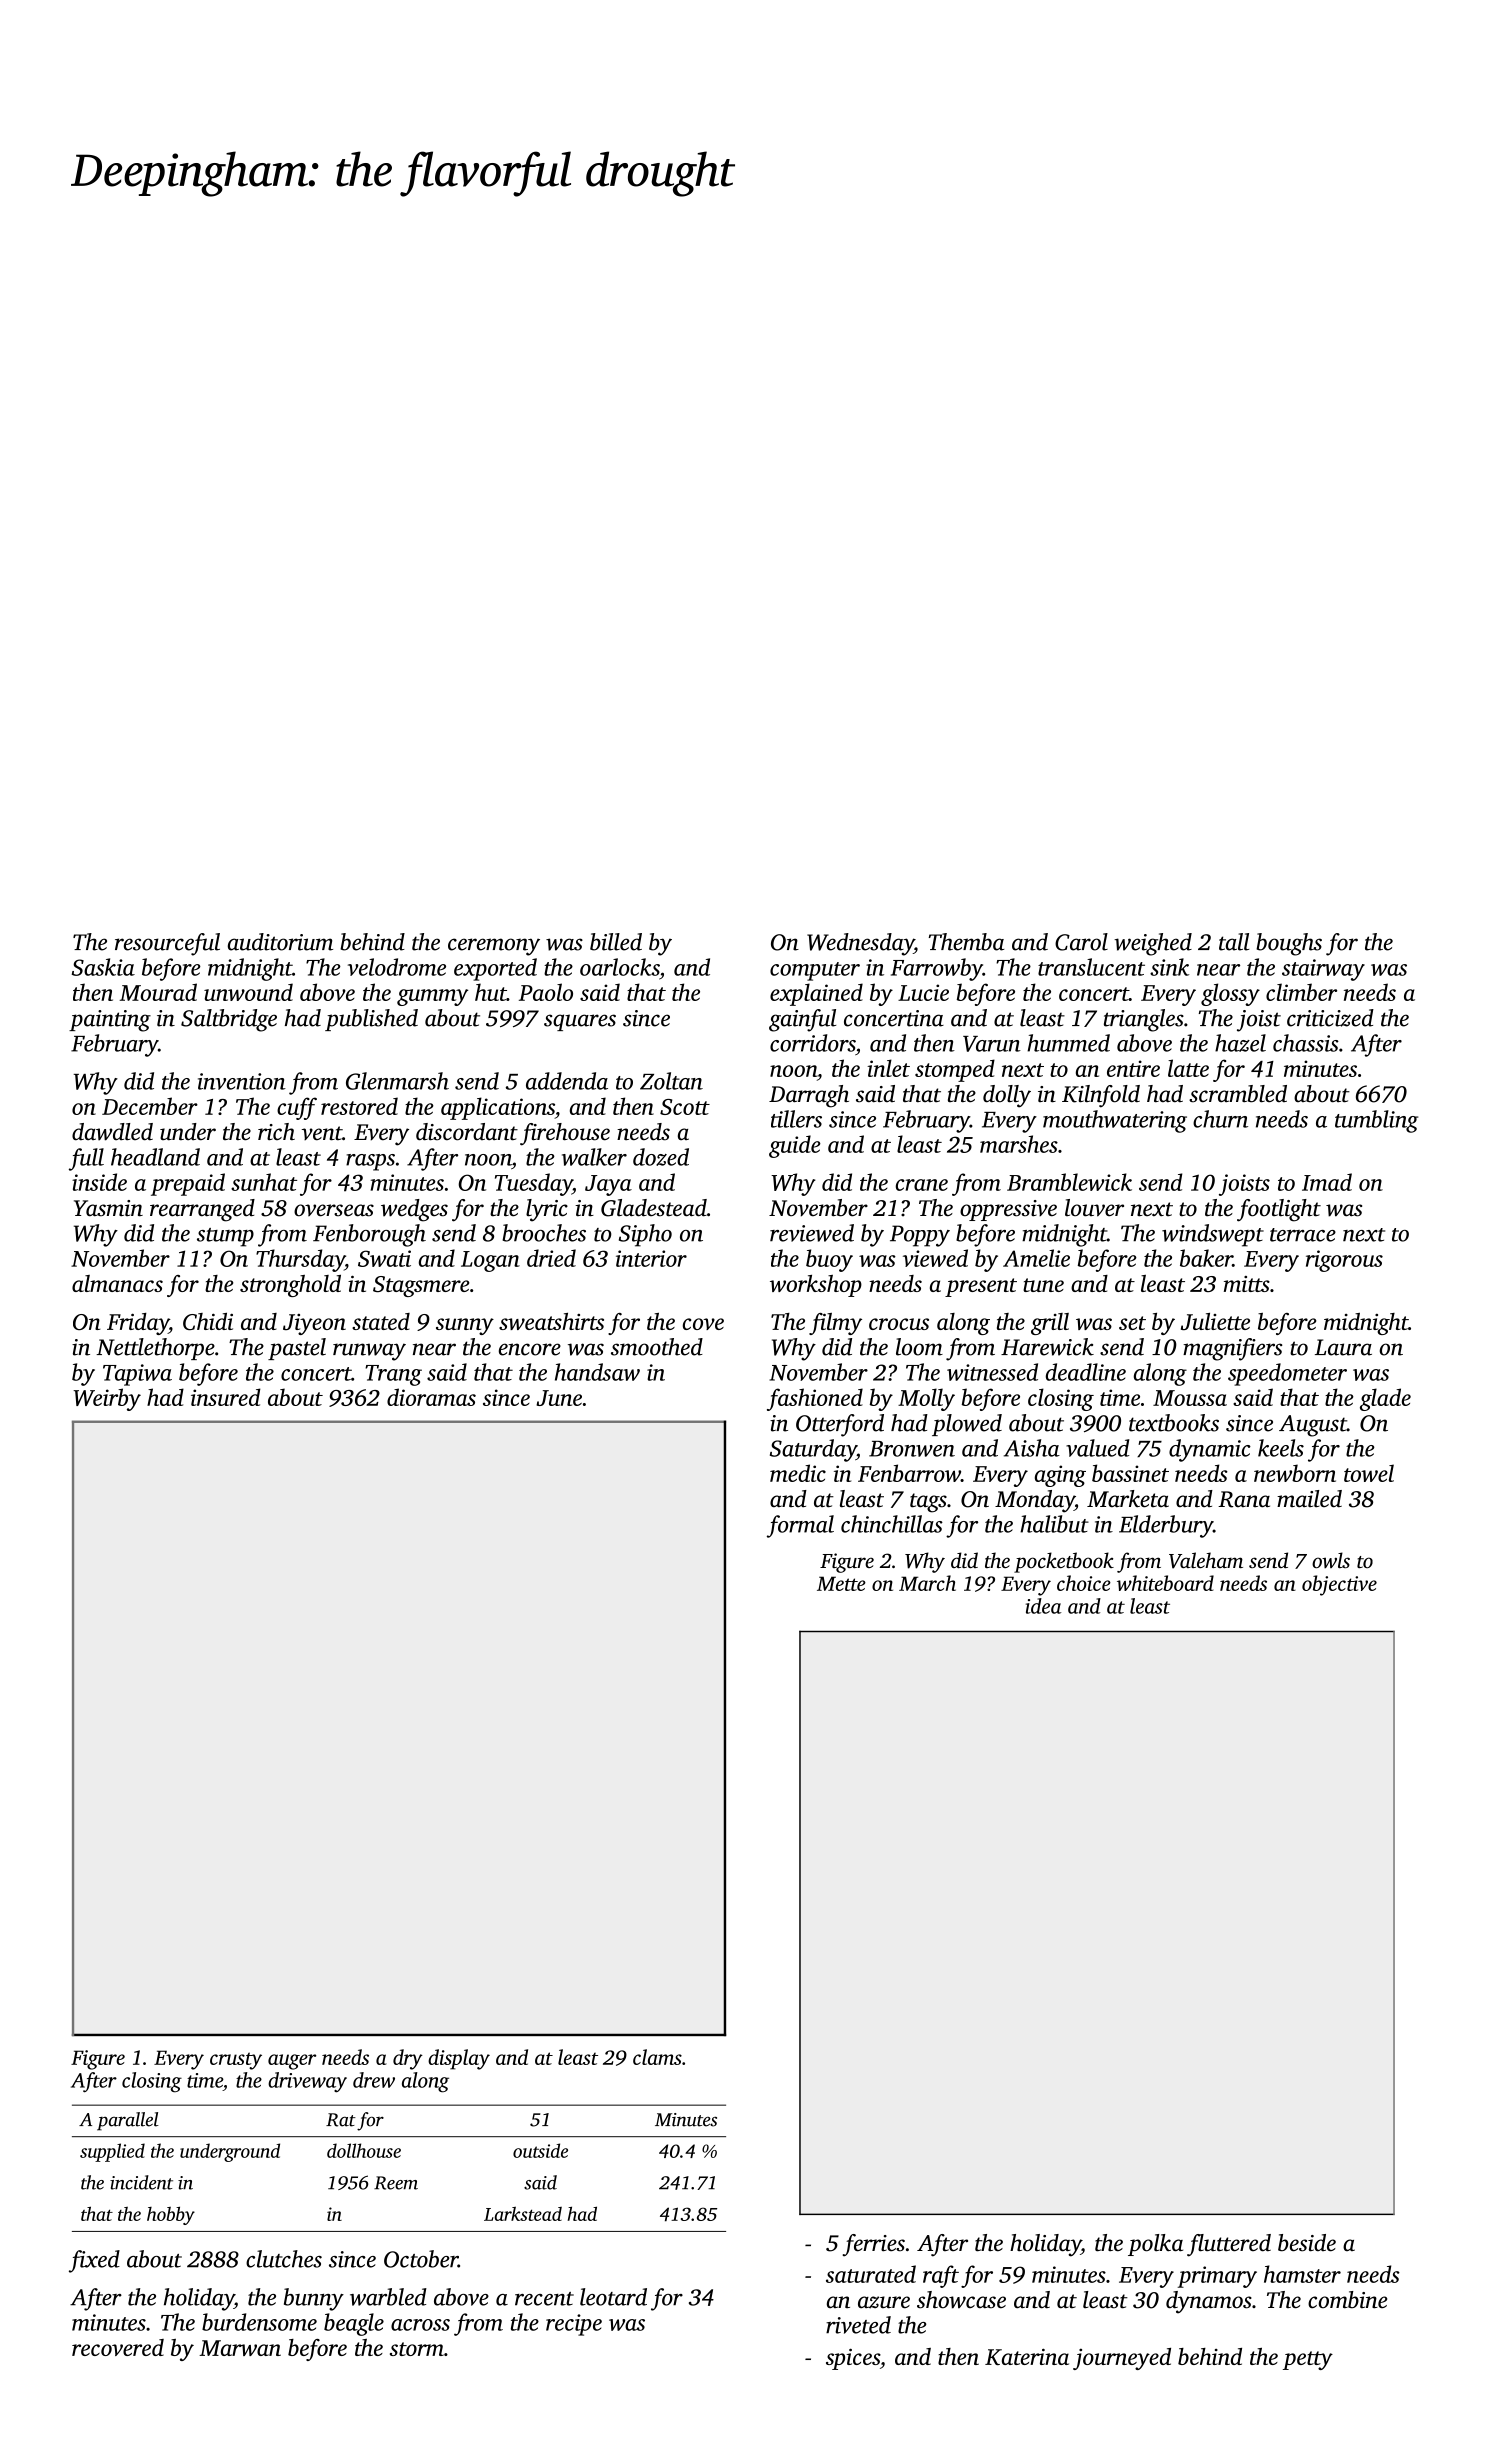 The height and width of the screenshot is (2464, 1496). What do you see at coordinates (431, 1397) in the screenshot?
I see `dioramas` at bounding box center [431, 1397].
